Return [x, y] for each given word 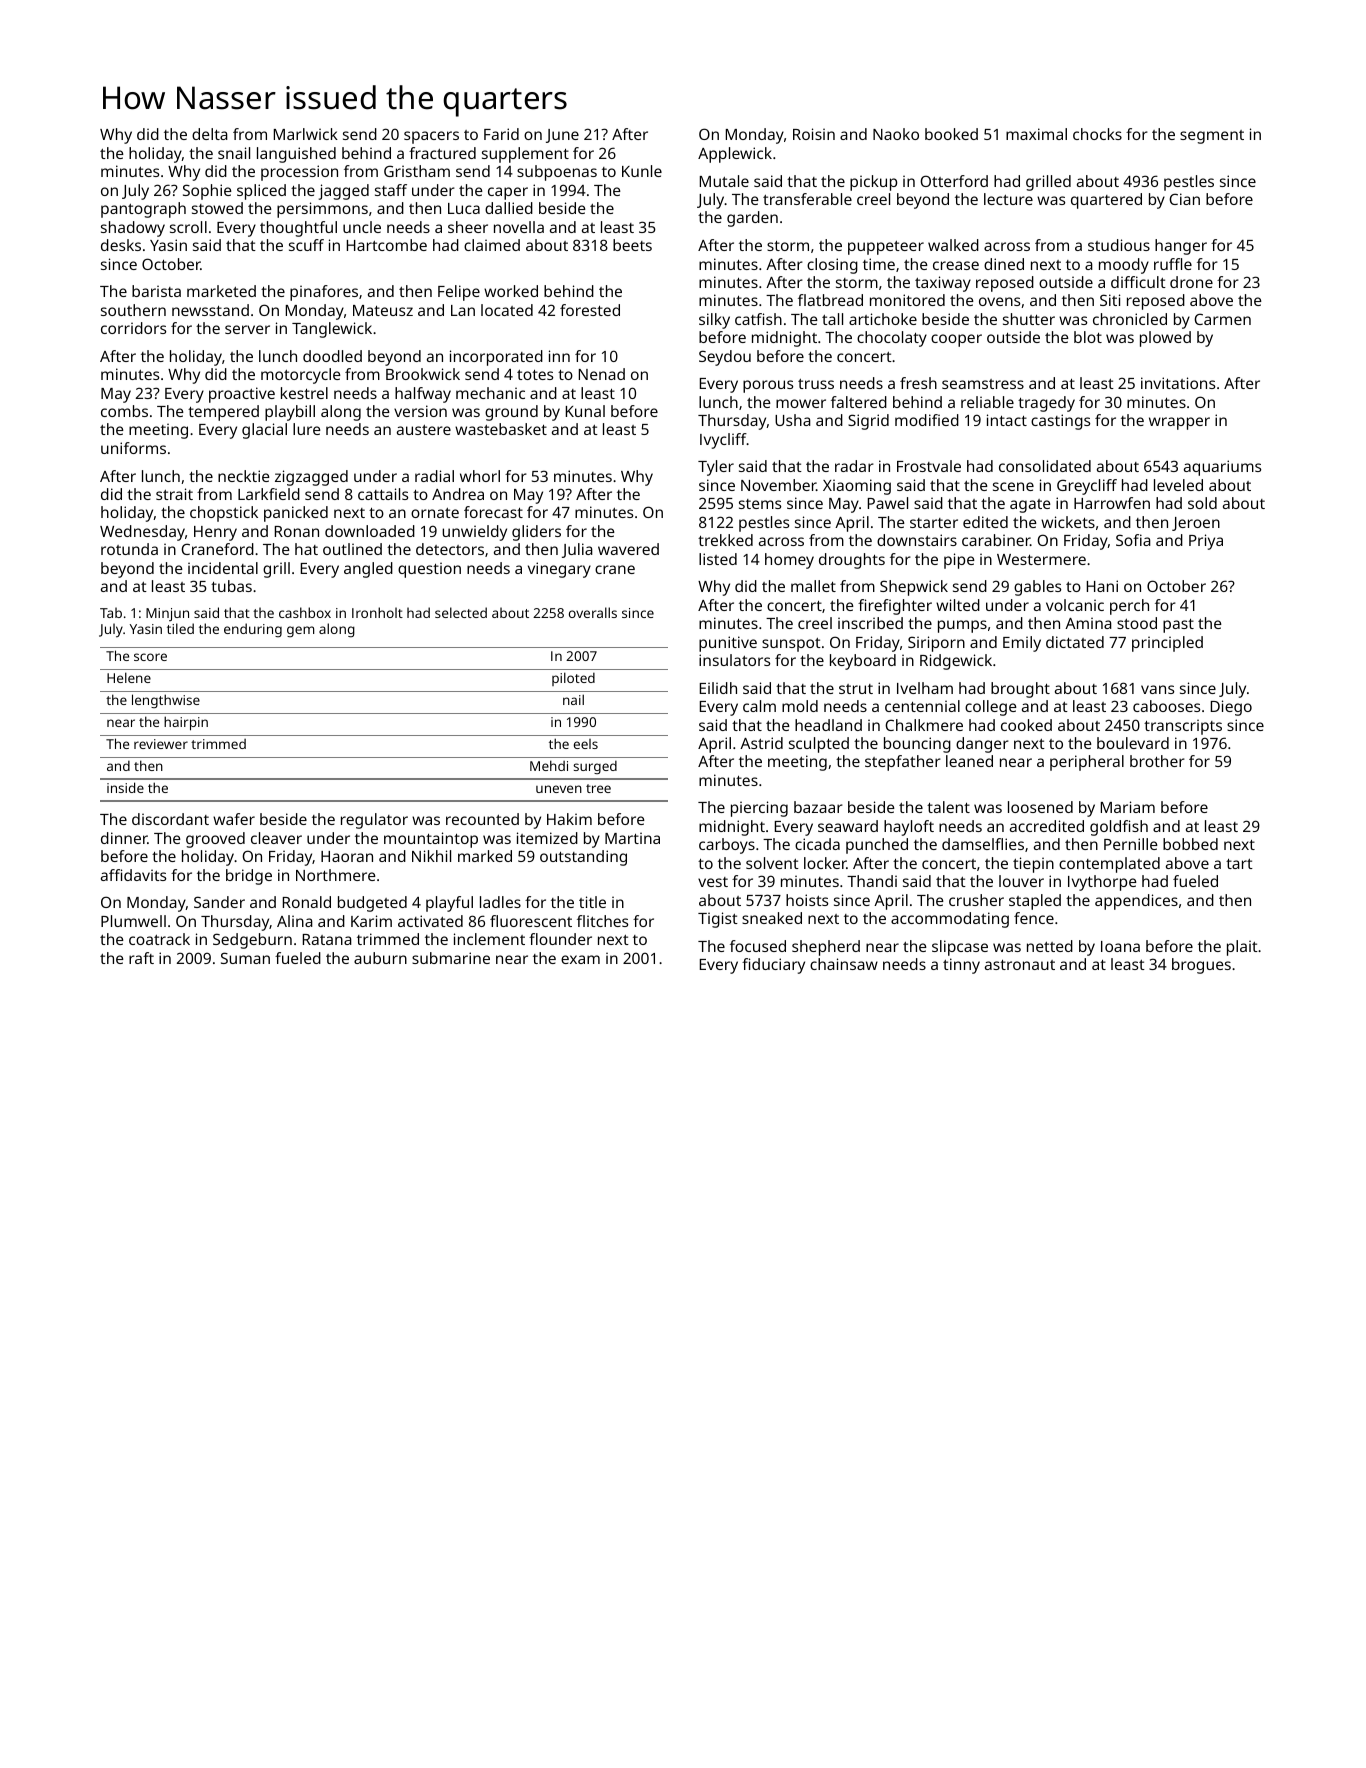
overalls [593, 612]
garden [752, 219]
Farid [501, 134]
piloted [573, 679]
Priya [1206, 542]
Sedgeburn [252, 941]
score [150, 657]
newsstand [210, 310]
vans [1157, 689]
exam [580, 959]
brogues [1201, 966]
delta [210, 134]
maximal [1036, 134]
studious [1119, 245]
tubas [231, 586]
